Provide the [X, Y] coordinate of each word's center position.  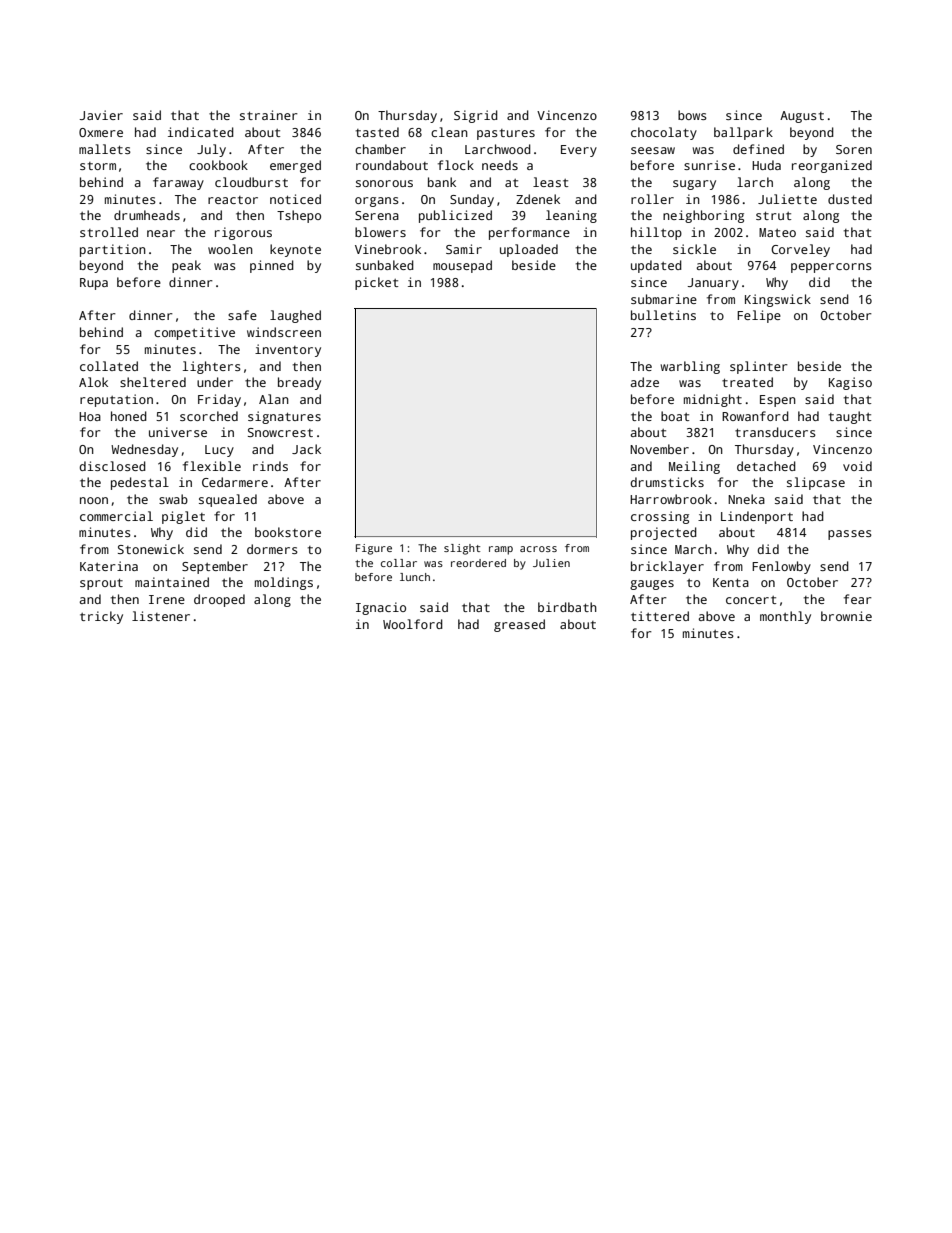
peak [186, 266]
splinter [759, 367]
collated [109, 366]
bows [692, 115]
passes [850, 535]
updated [656, 266]
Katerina [109, 566]
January [713, 284]
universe [178, 432]
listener [161, 616]
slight [462, 549]
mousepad [462, 266]
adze [644, 382]
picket [376, 283]
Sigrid [476, 116]
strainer [269, 115]
